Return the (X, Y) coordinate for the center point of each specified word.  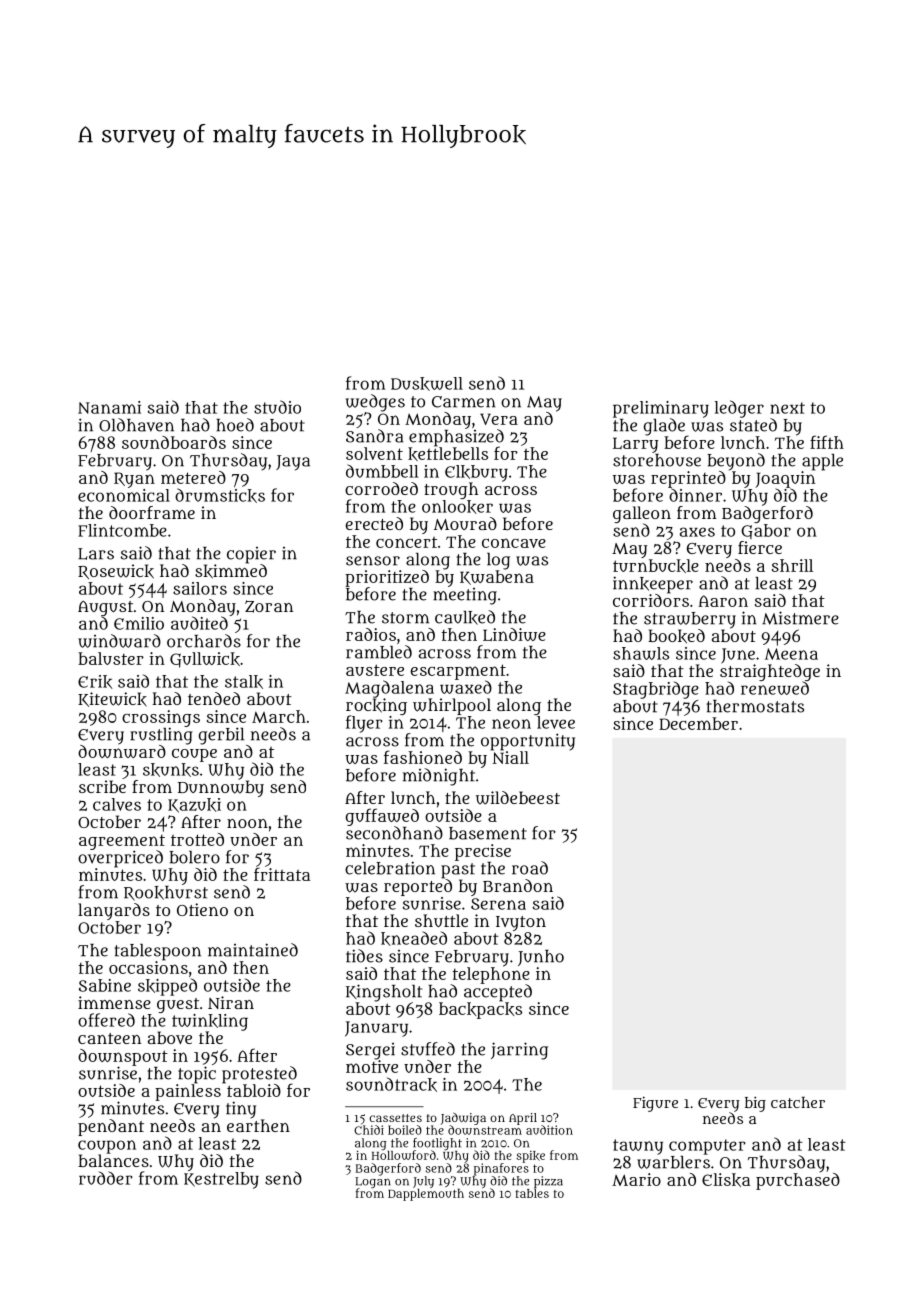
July (423, 1182)
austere (375, 670)
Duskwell (427, 384)
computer (707, 1147)
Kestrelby (221, 1180)
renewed (775, 688)
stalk (244, 682)
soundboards (174, 442)
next (787, 408)
